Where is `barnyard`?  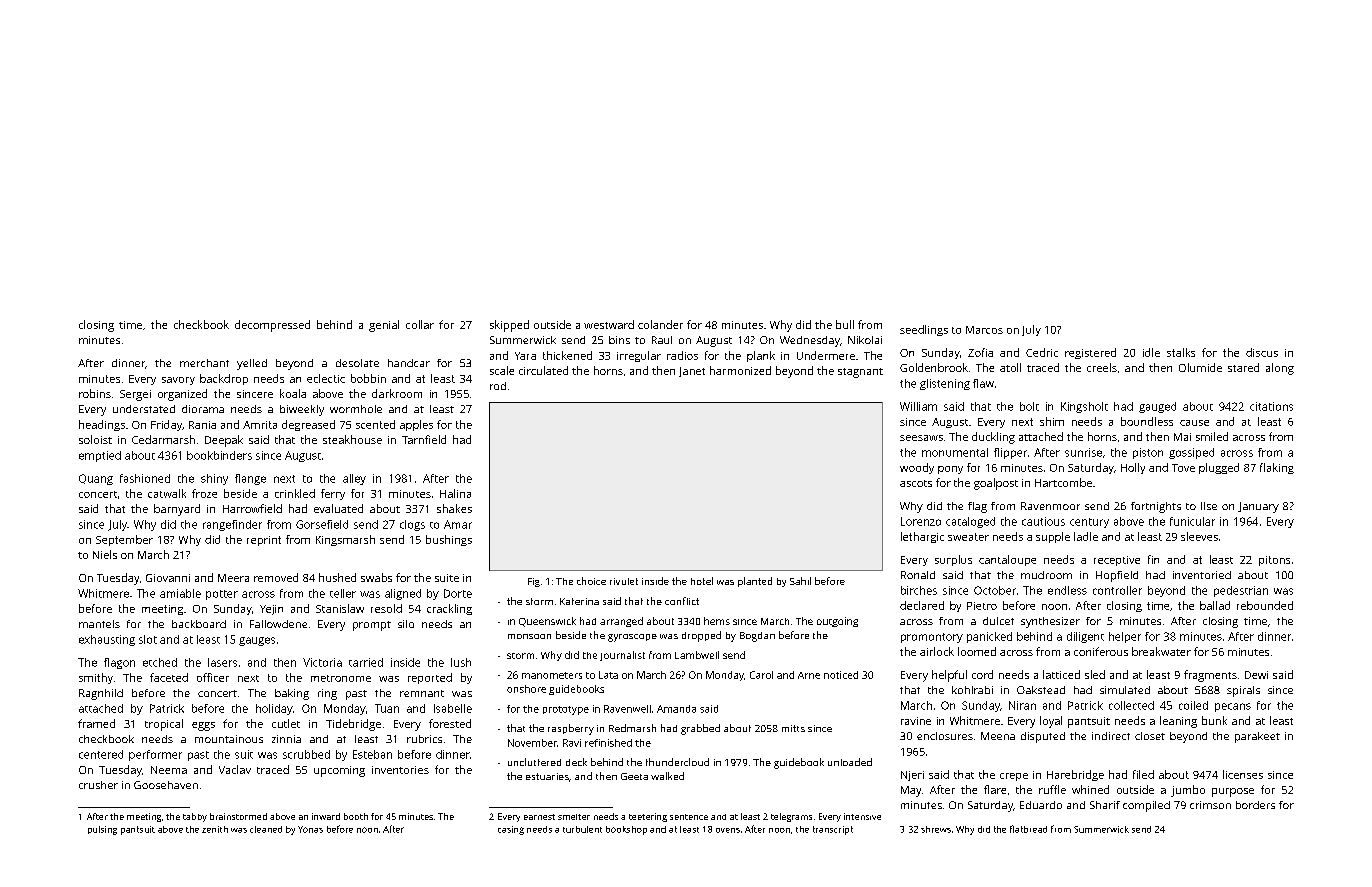 barnyard is located at coordinates (177, 510).
